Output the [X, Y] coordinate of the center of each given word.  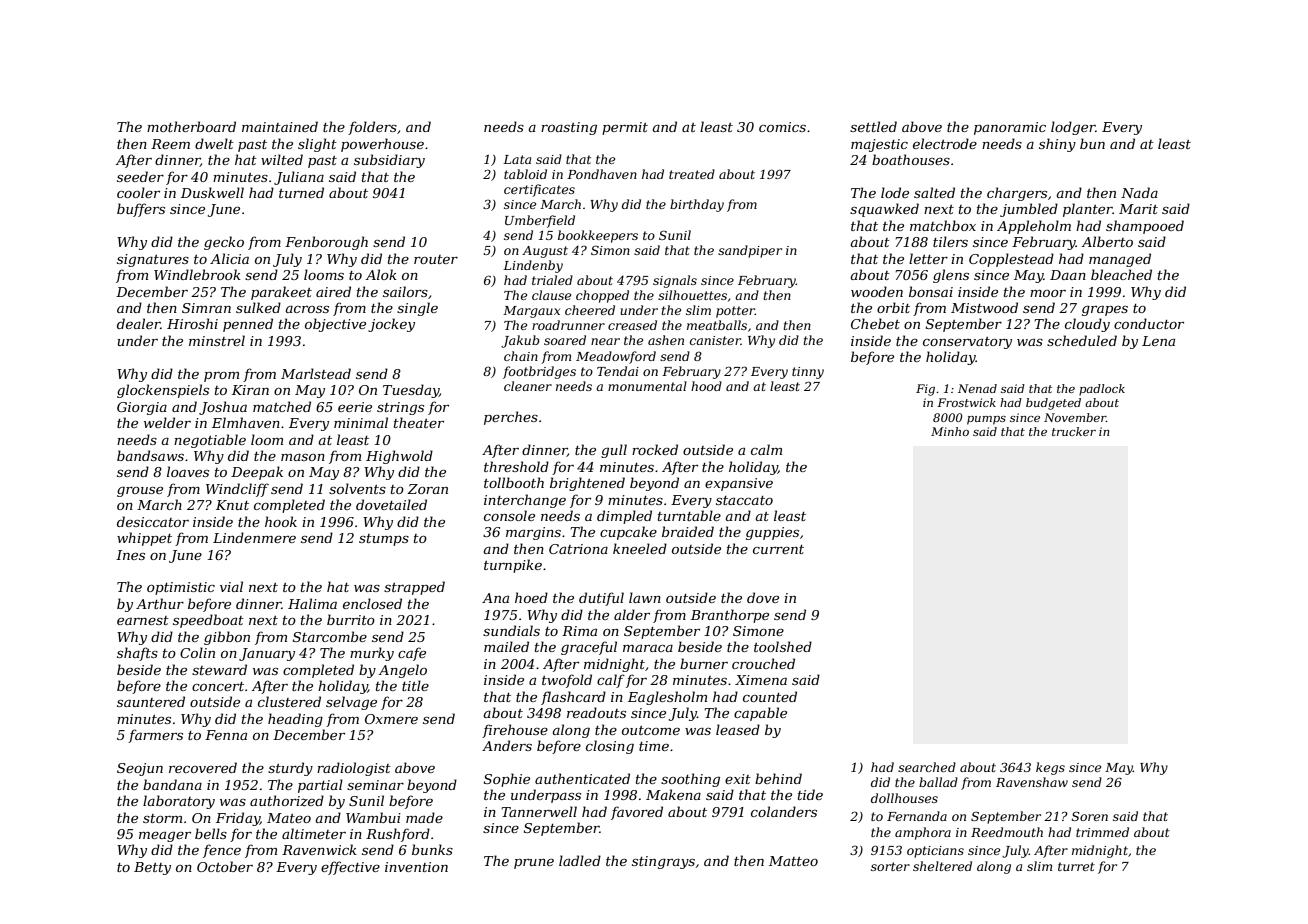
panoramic [1010, 128]
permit [625, 128]
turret [1076, 866]
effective [350, 868]
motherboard [191, 126]
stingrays [663, 862]
